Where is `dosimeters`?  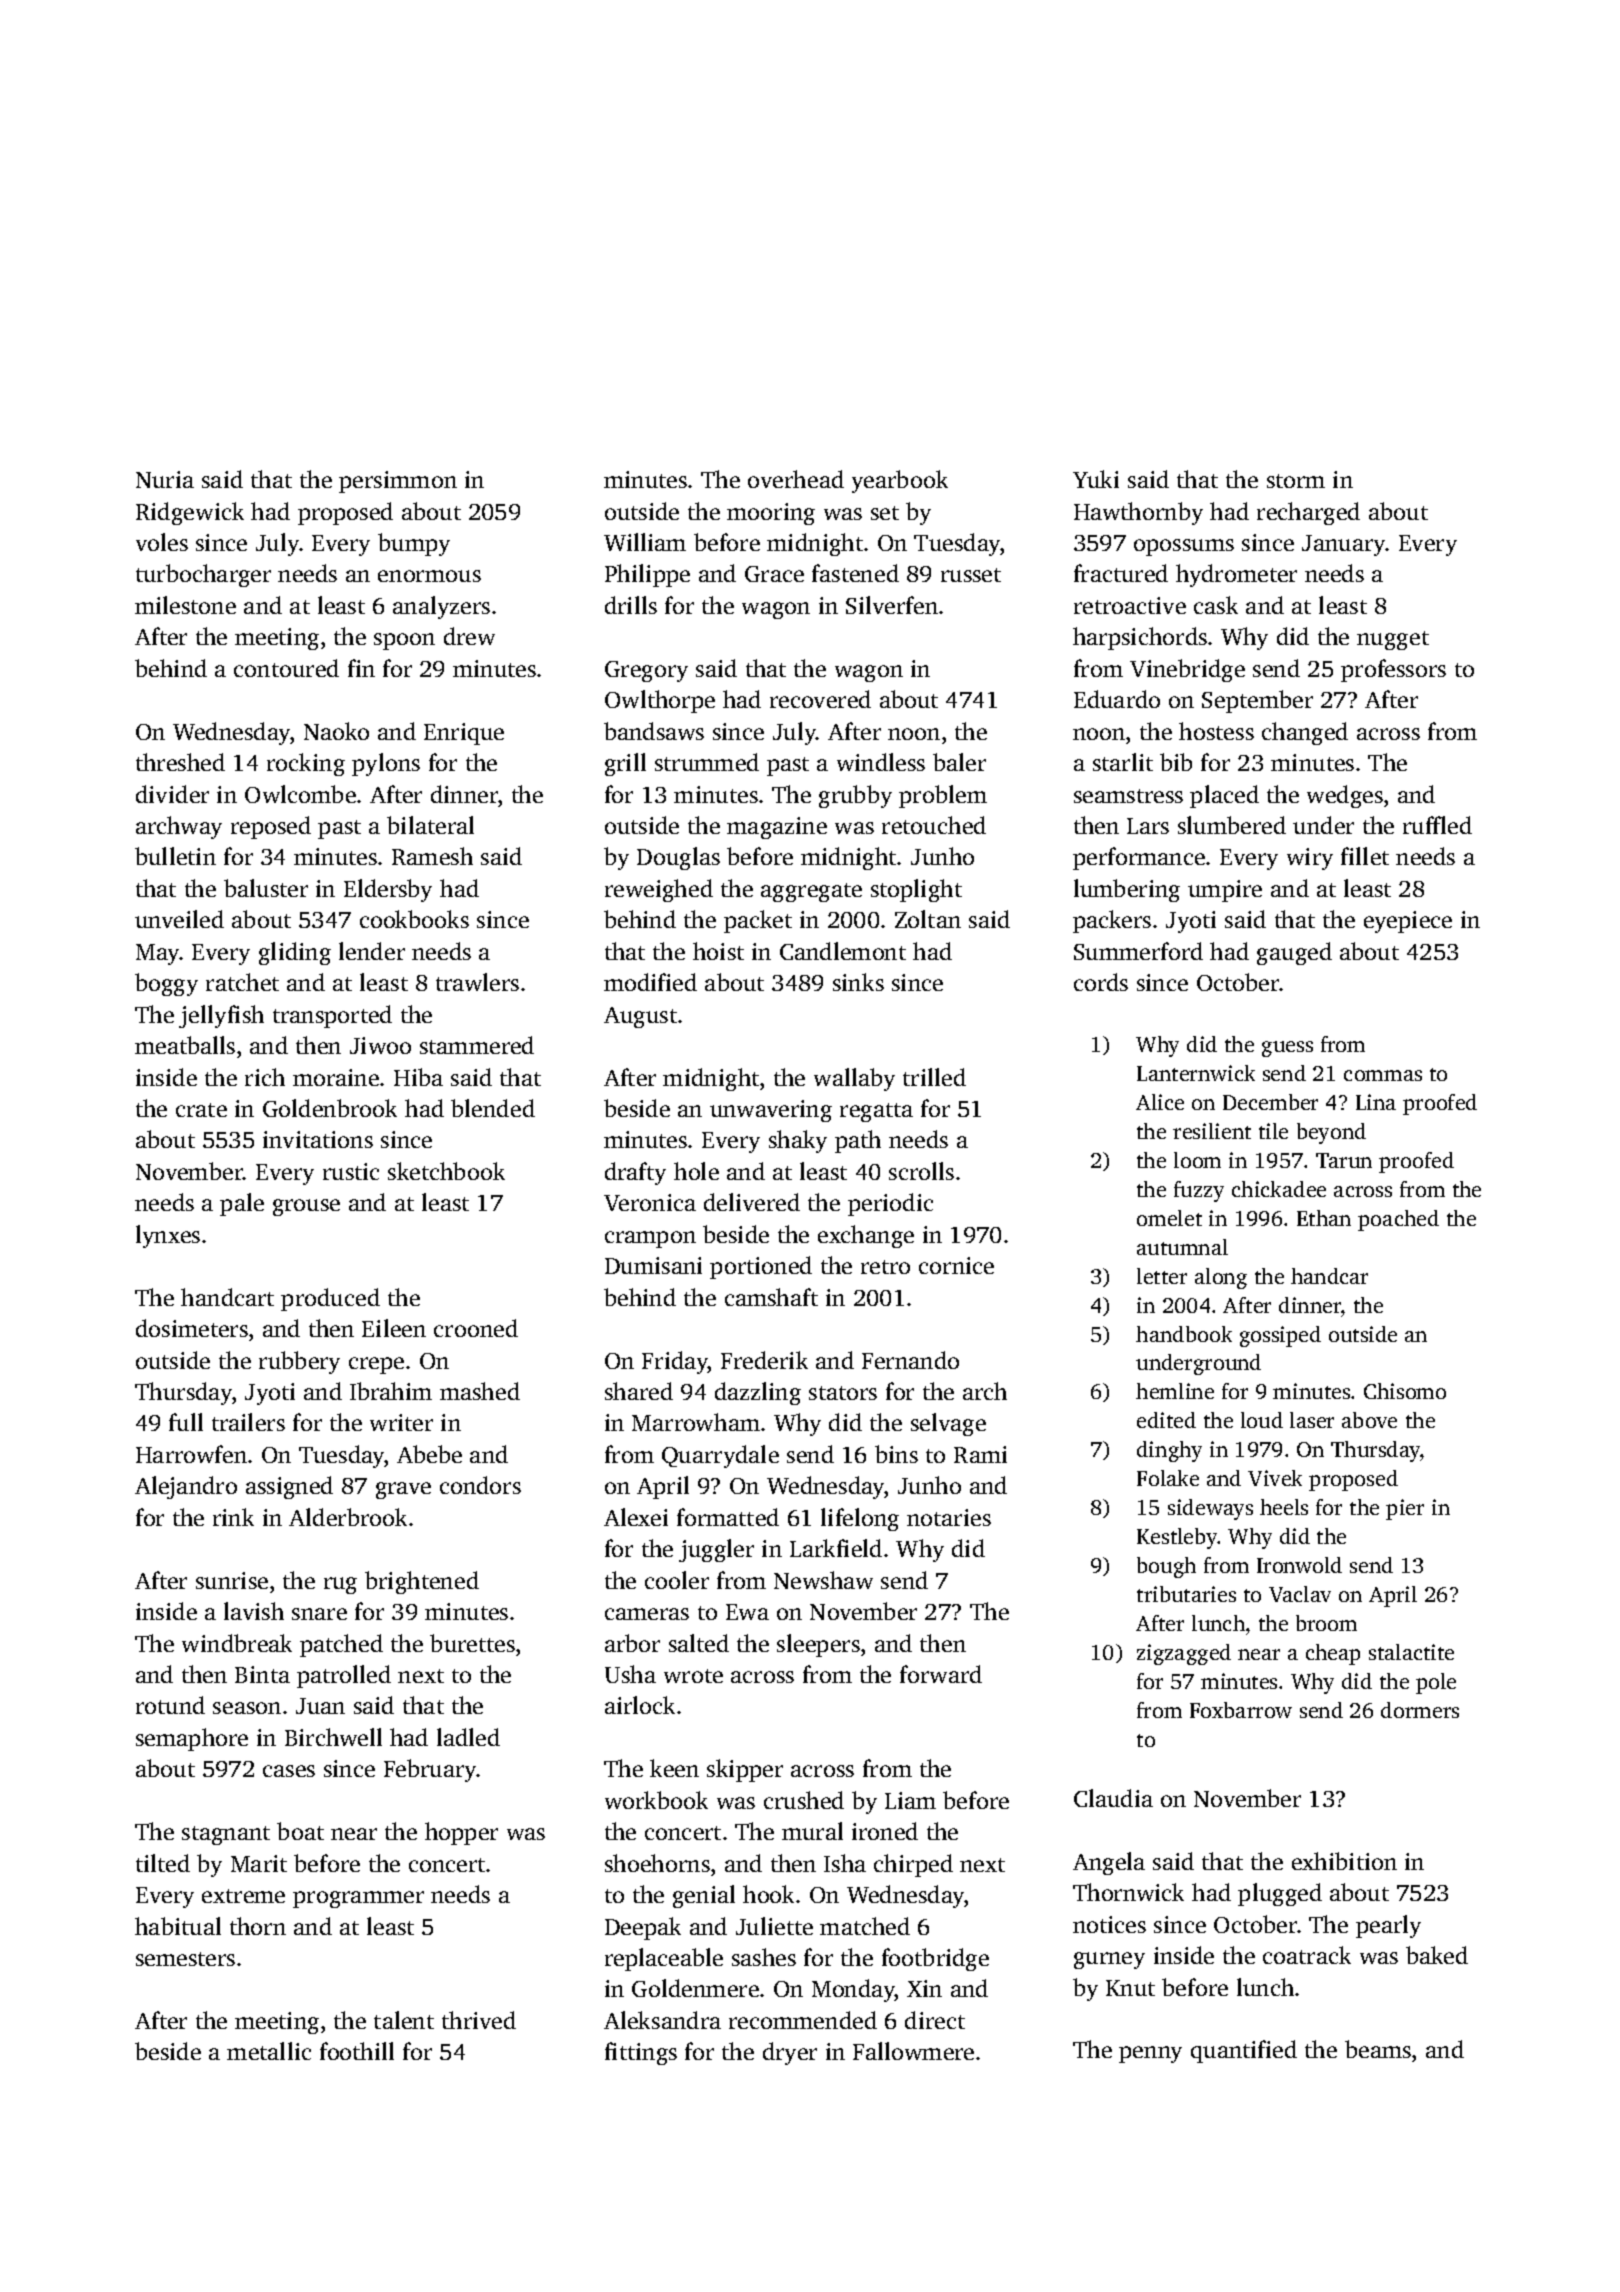
dosimeters is located at coordinates (192, 1328).
